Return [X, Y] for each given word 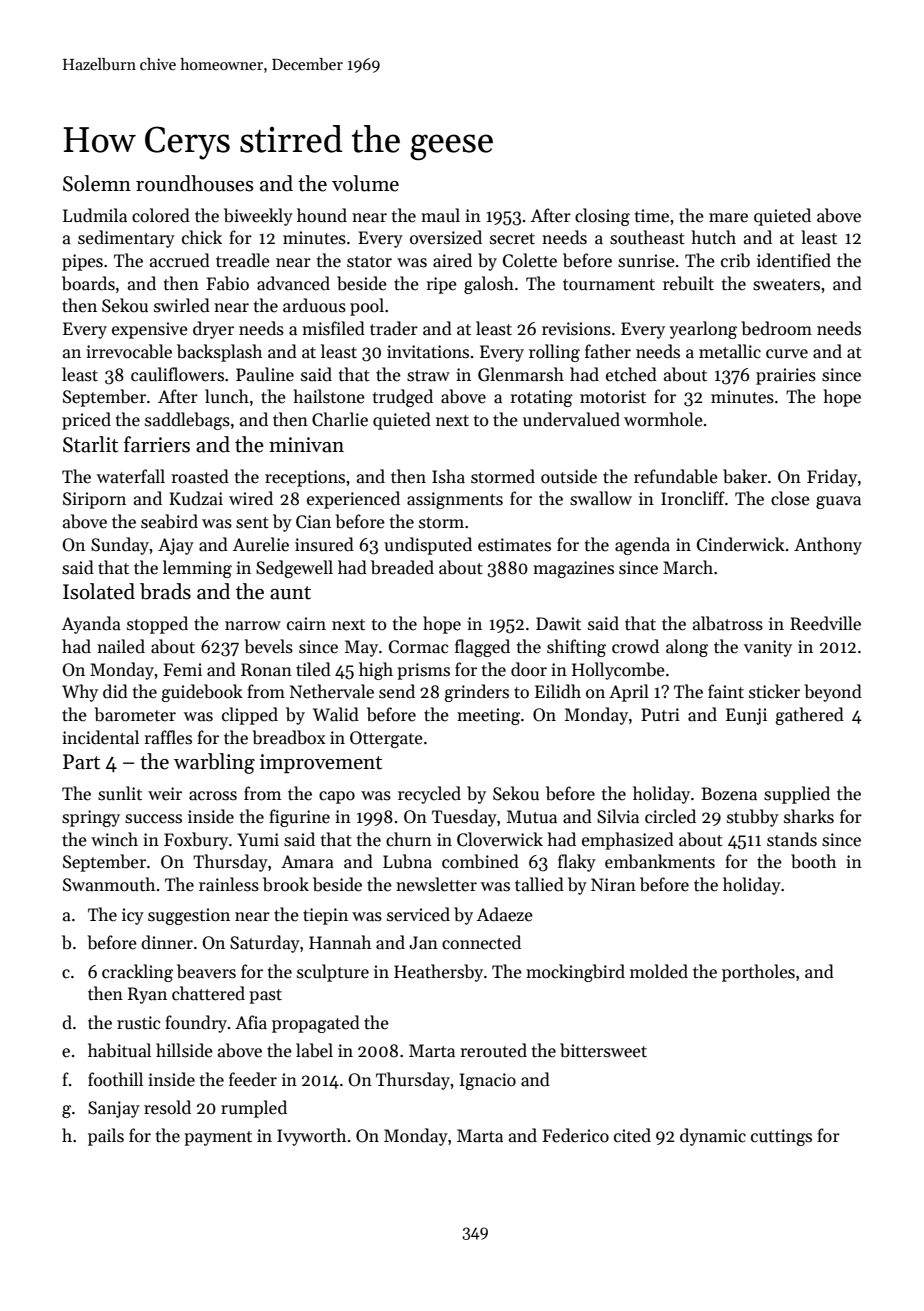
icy [133, 916]
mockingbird [575, 973]
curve [787, 354]
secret [512, 239]
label [314, 1050]
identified [794, 260]
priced [86, 421]
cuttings [781, 1137]
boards [88, 283]
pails [106, 1137]
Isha [448, 476]
